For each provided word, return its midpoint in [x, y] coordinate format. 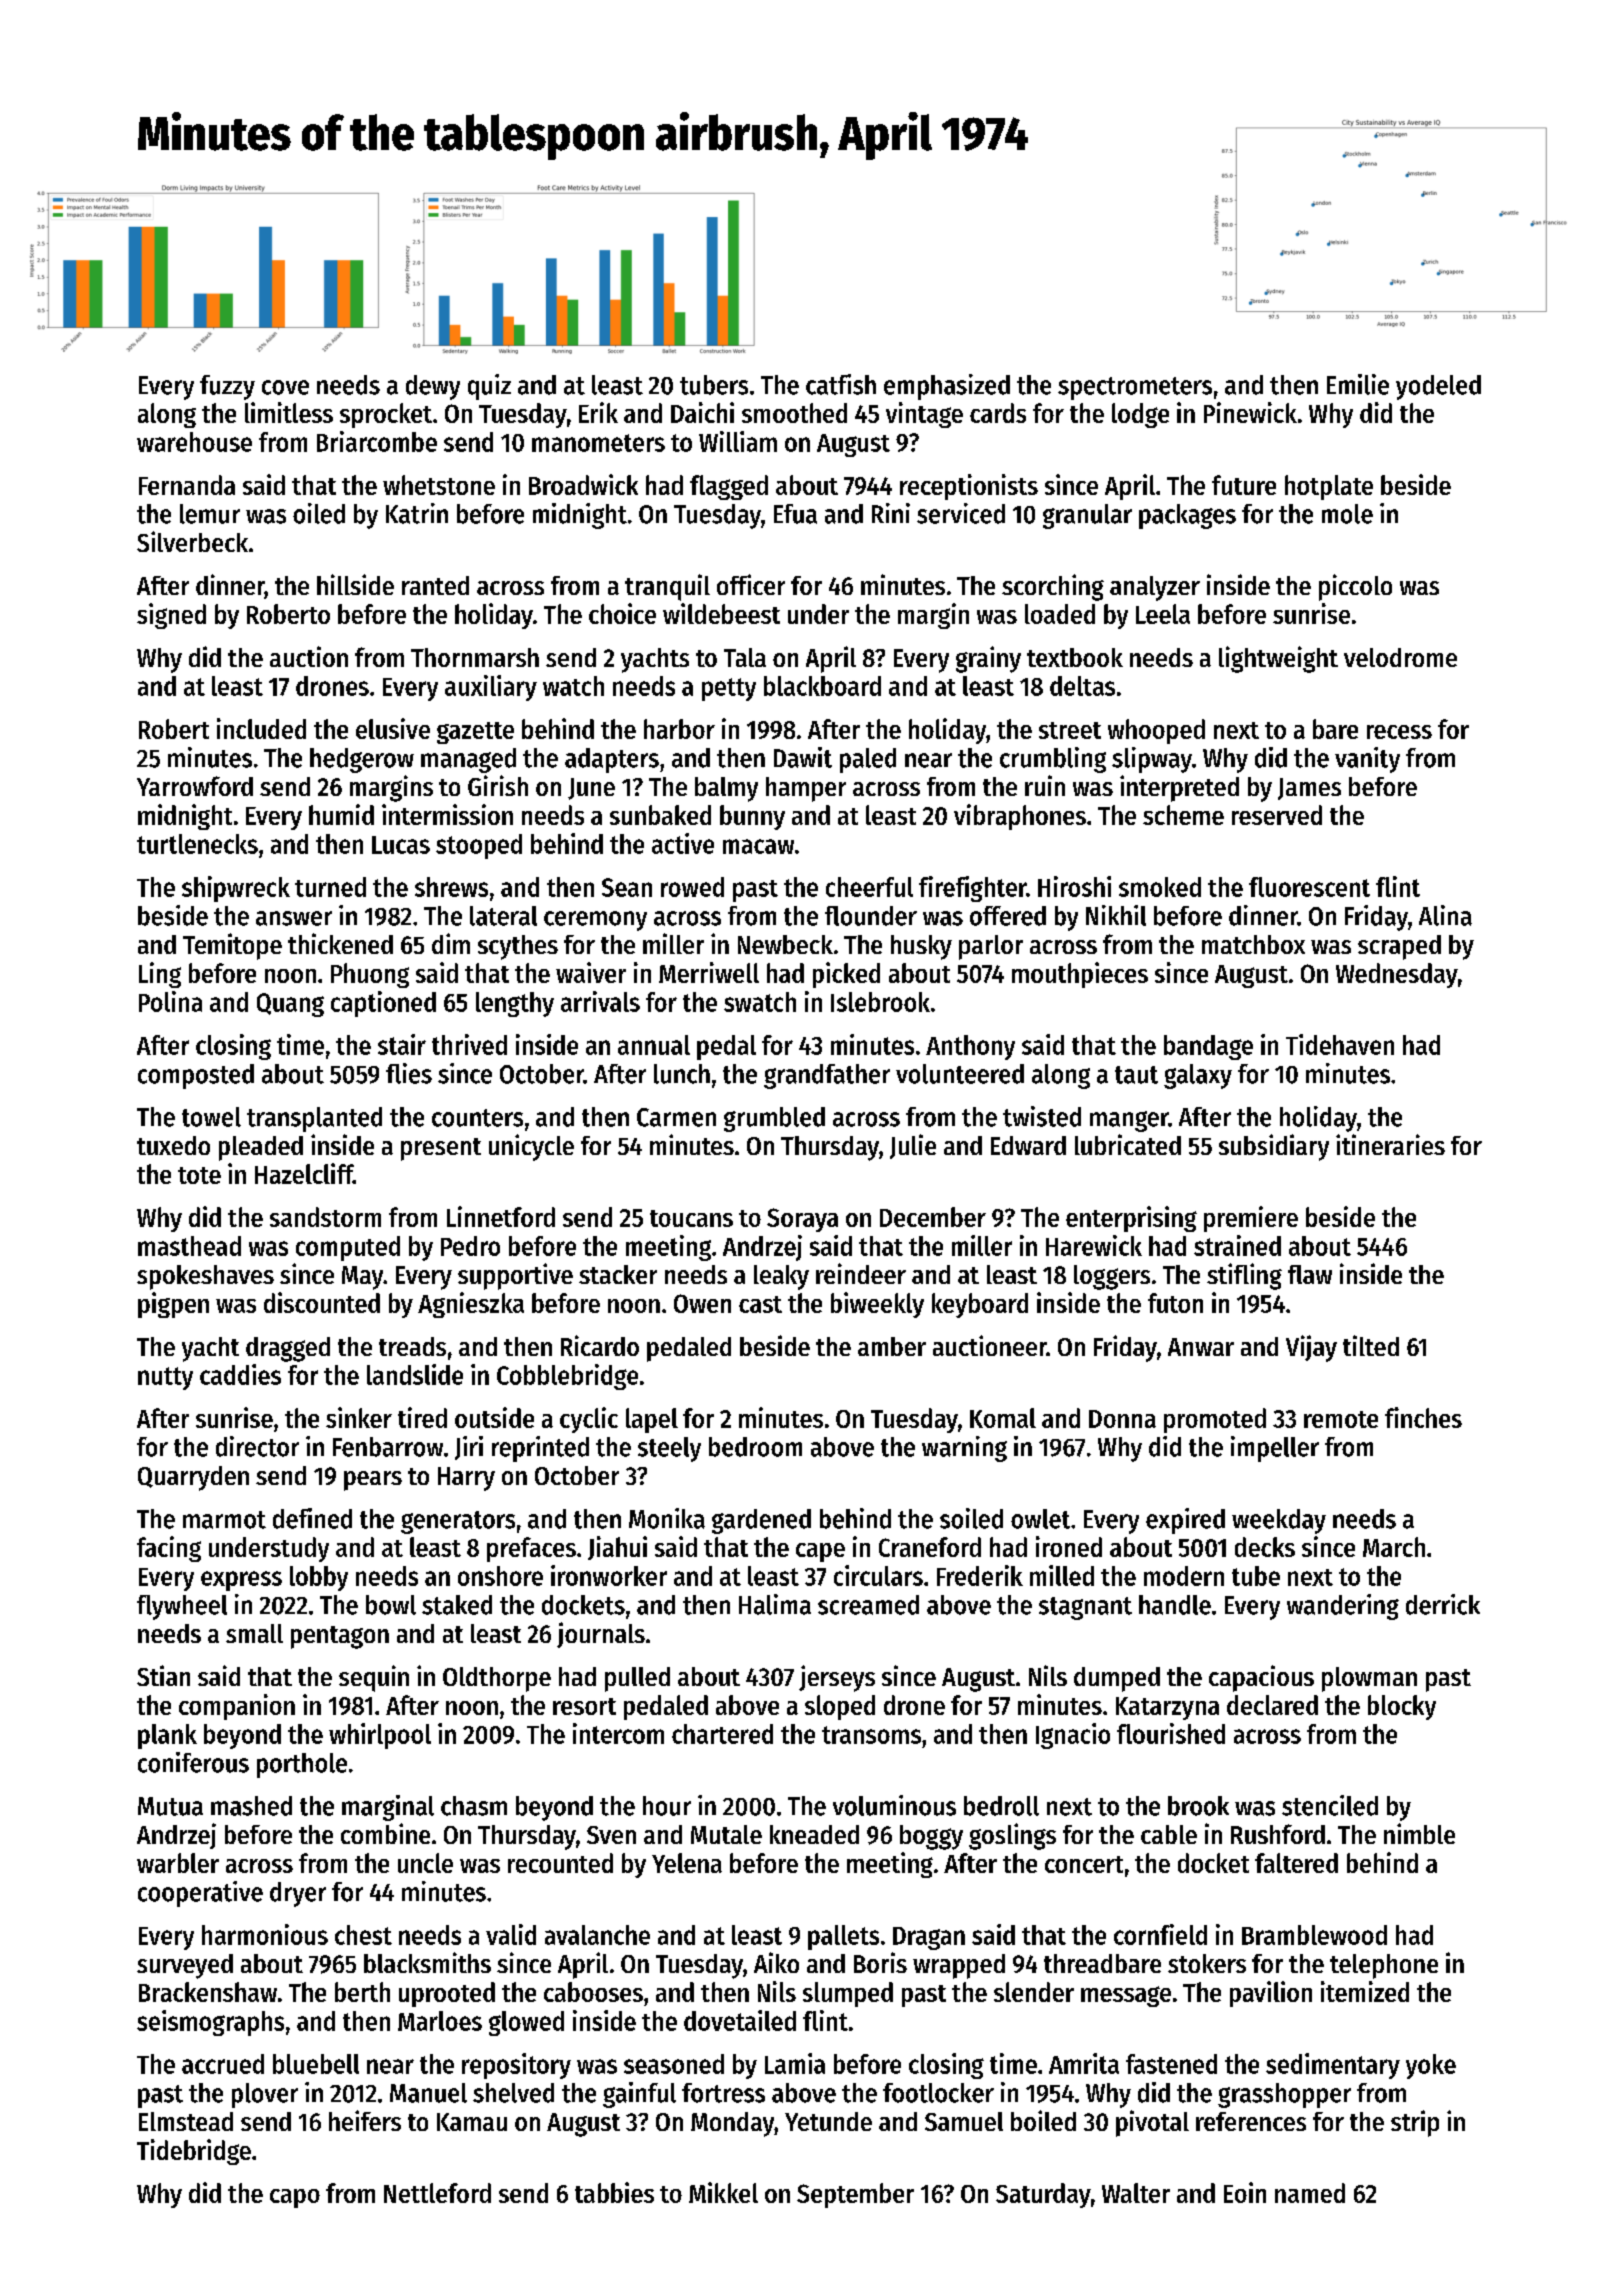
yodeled [1438, 387]
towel [211, 1117]
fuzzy [227, 387]
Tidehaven [1340, 1044]
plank [167, 1736]
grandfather [827, 1076]
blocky [1402, 1707]
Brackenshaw [208, 1992]
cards [998, 413]
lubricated [1128, 1144]
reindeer [861, 1273]
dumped [1117, 1679]
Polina [170, 1001]
